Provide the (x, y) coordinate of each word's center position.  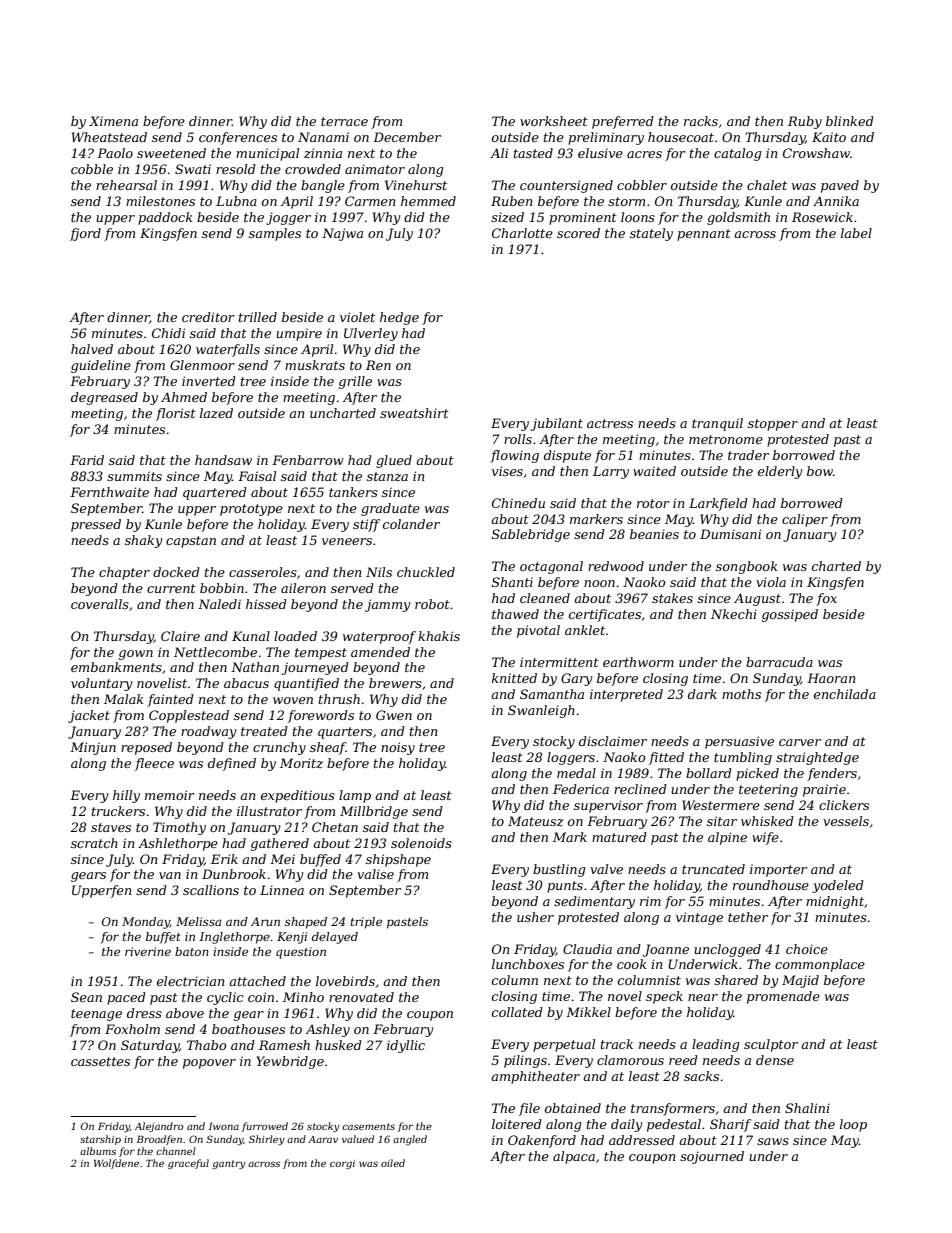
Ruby (805, 122)
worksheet (554, 121)
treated (264, 731)
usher (535, 917)
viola (771, 582)
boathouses (248, 1029)
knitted (514, 678)
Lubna (236, 201)
